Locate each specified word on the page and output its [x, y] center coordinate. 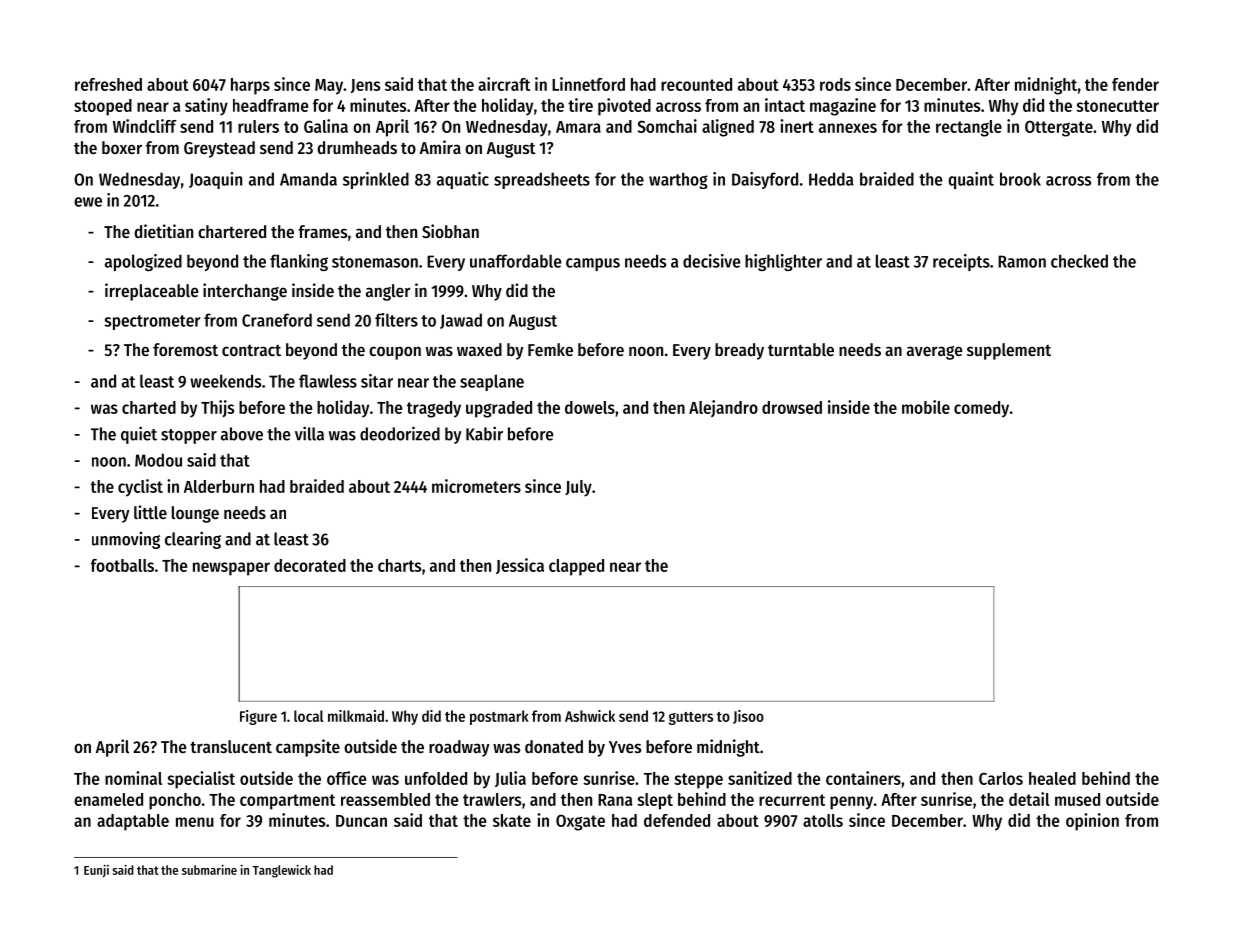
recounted [696, 84]
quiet [139, 435]
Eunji [96, 871]
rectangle [969, 128]
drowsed [792, 407]
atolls [823, 820]
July [578, 488]
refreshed [108, 84]
